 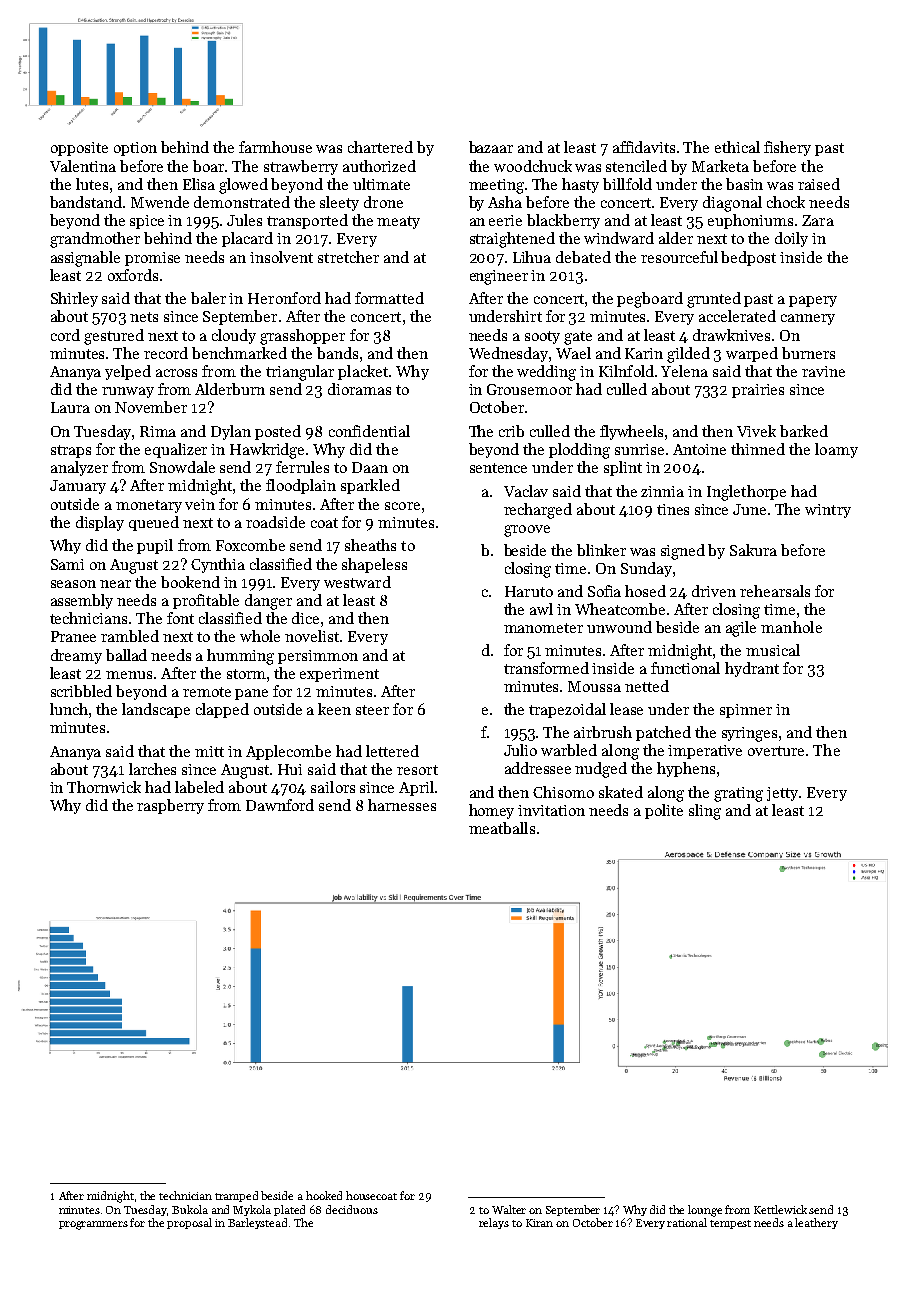 What do you see at coordinates (236, 1196) in the page?
I see `tramped` at bounding box center [236, 1196].
